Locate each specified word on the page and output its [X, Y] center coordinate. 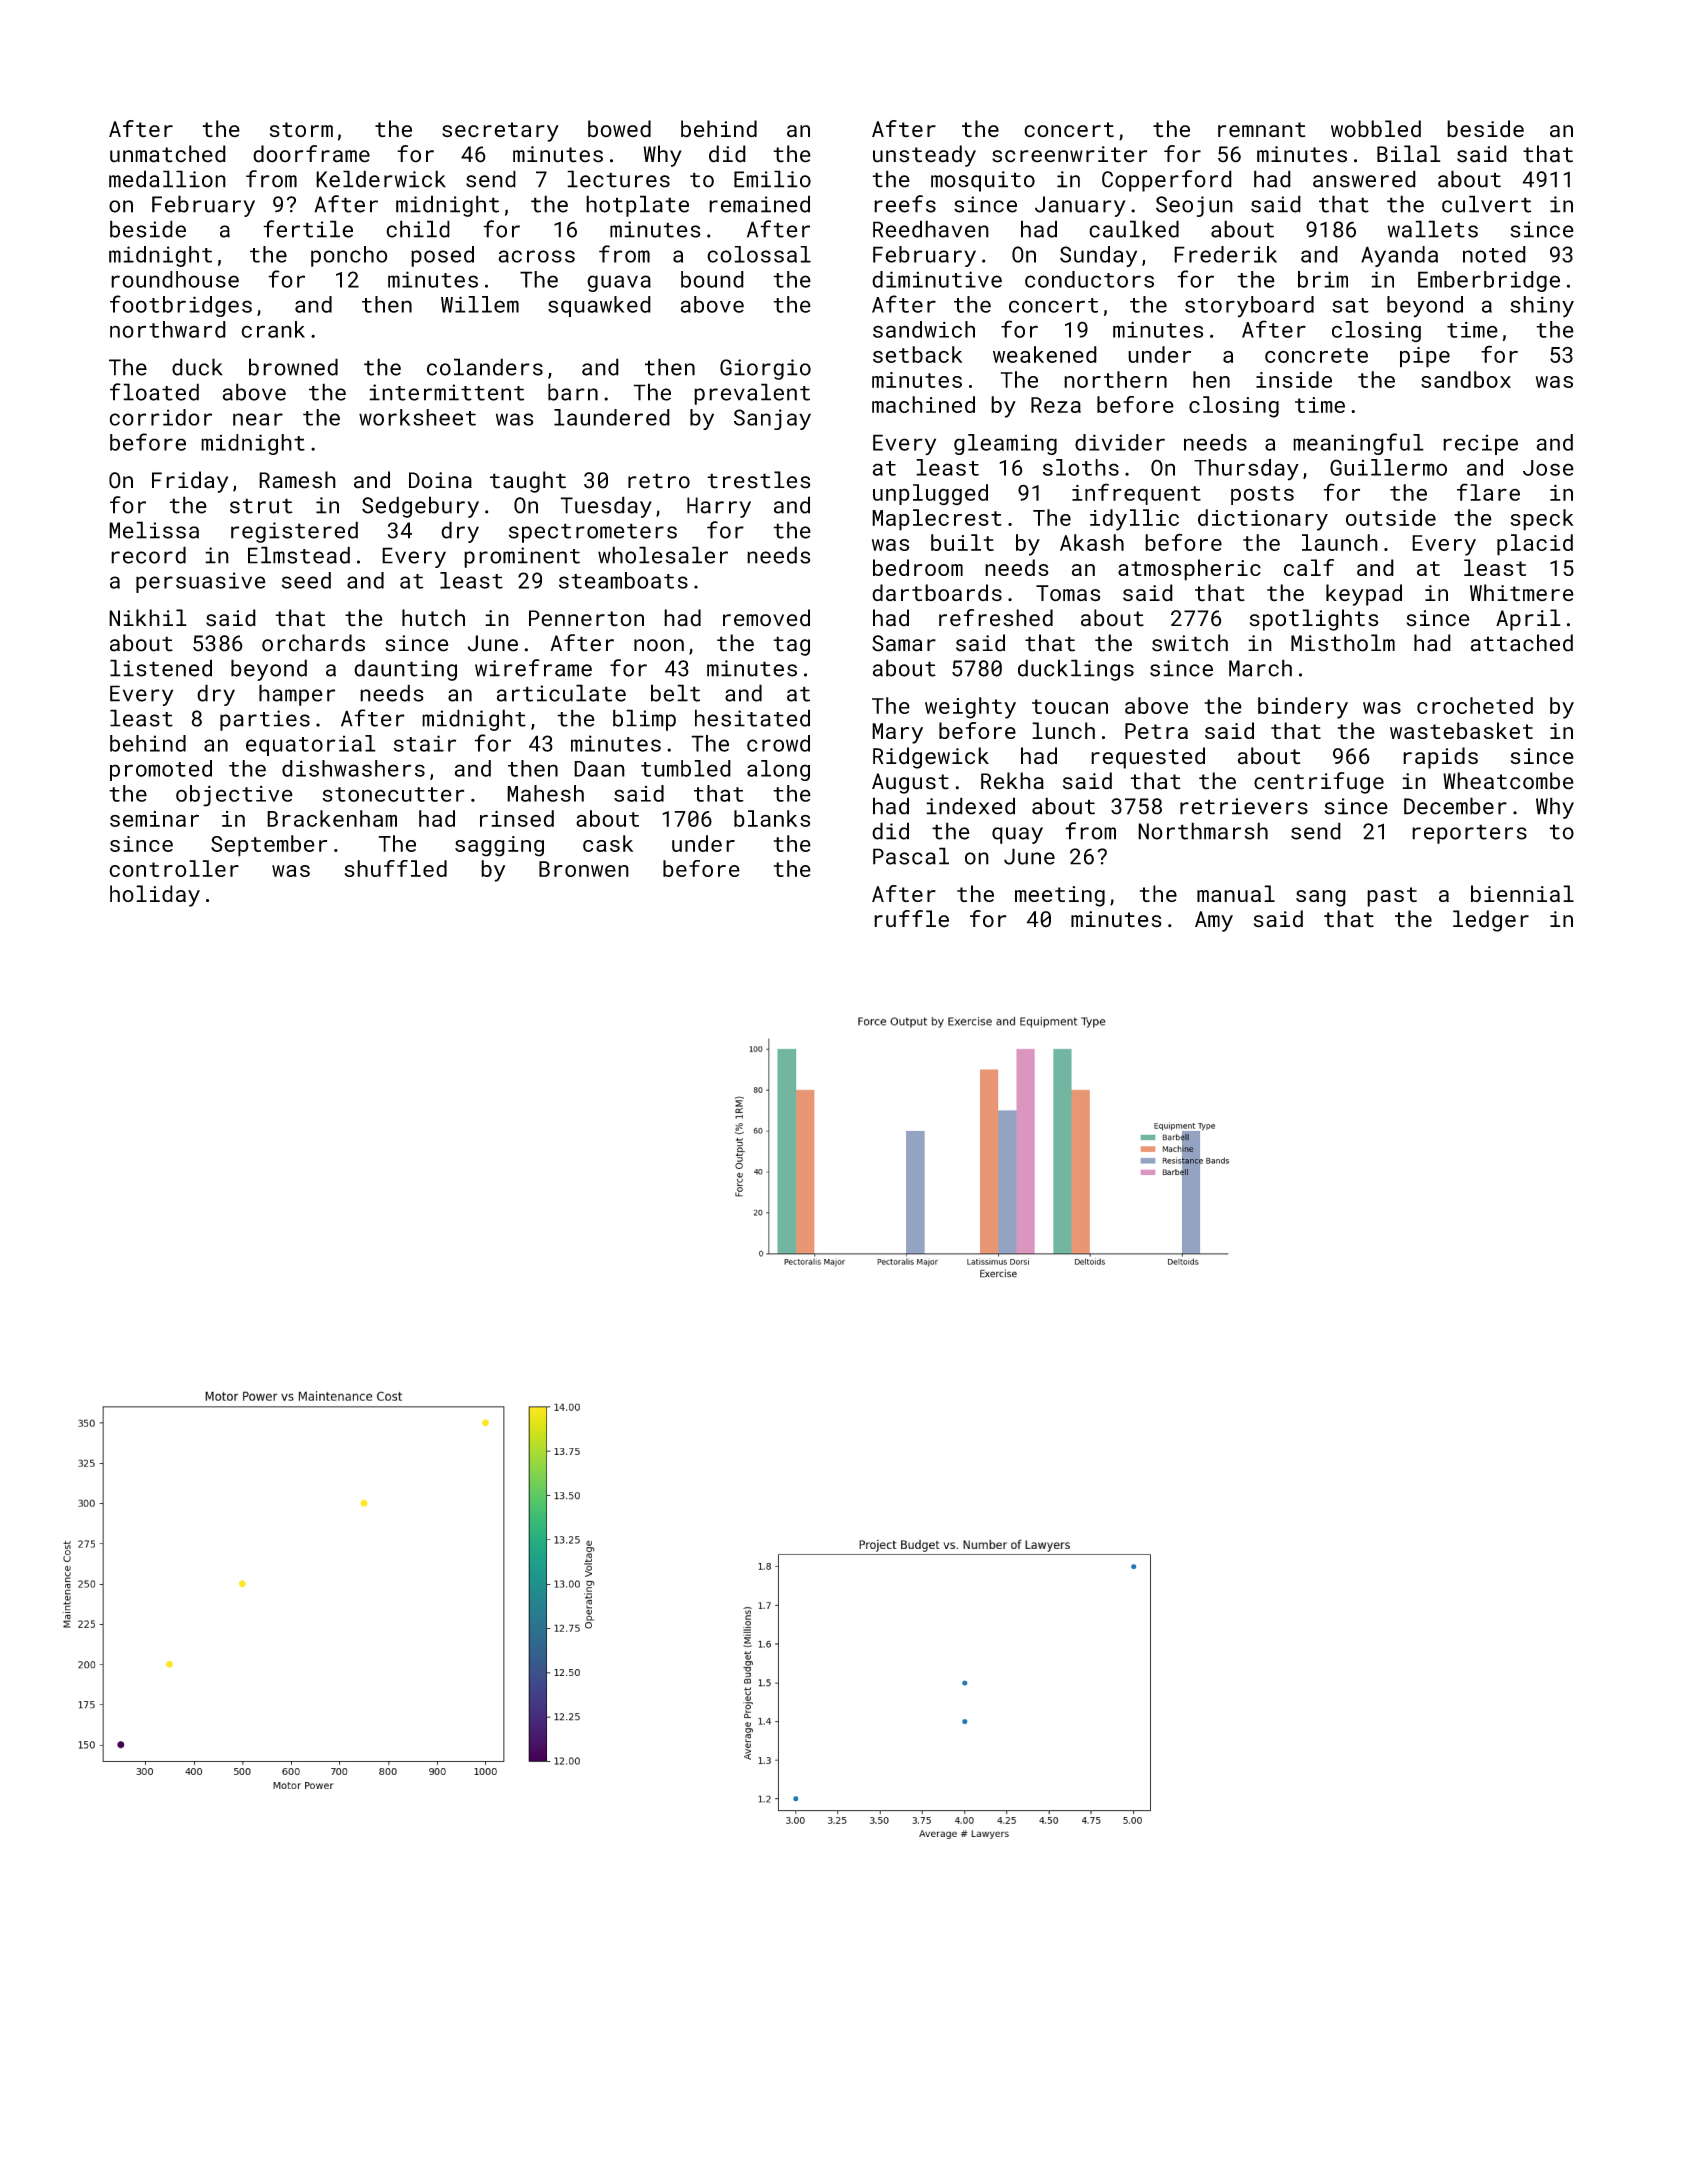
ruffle [911, 919]
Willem [480, 304]
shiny [1542, 307]
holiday [155, 896]
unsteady [924, 156]
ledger [1491, 921]
